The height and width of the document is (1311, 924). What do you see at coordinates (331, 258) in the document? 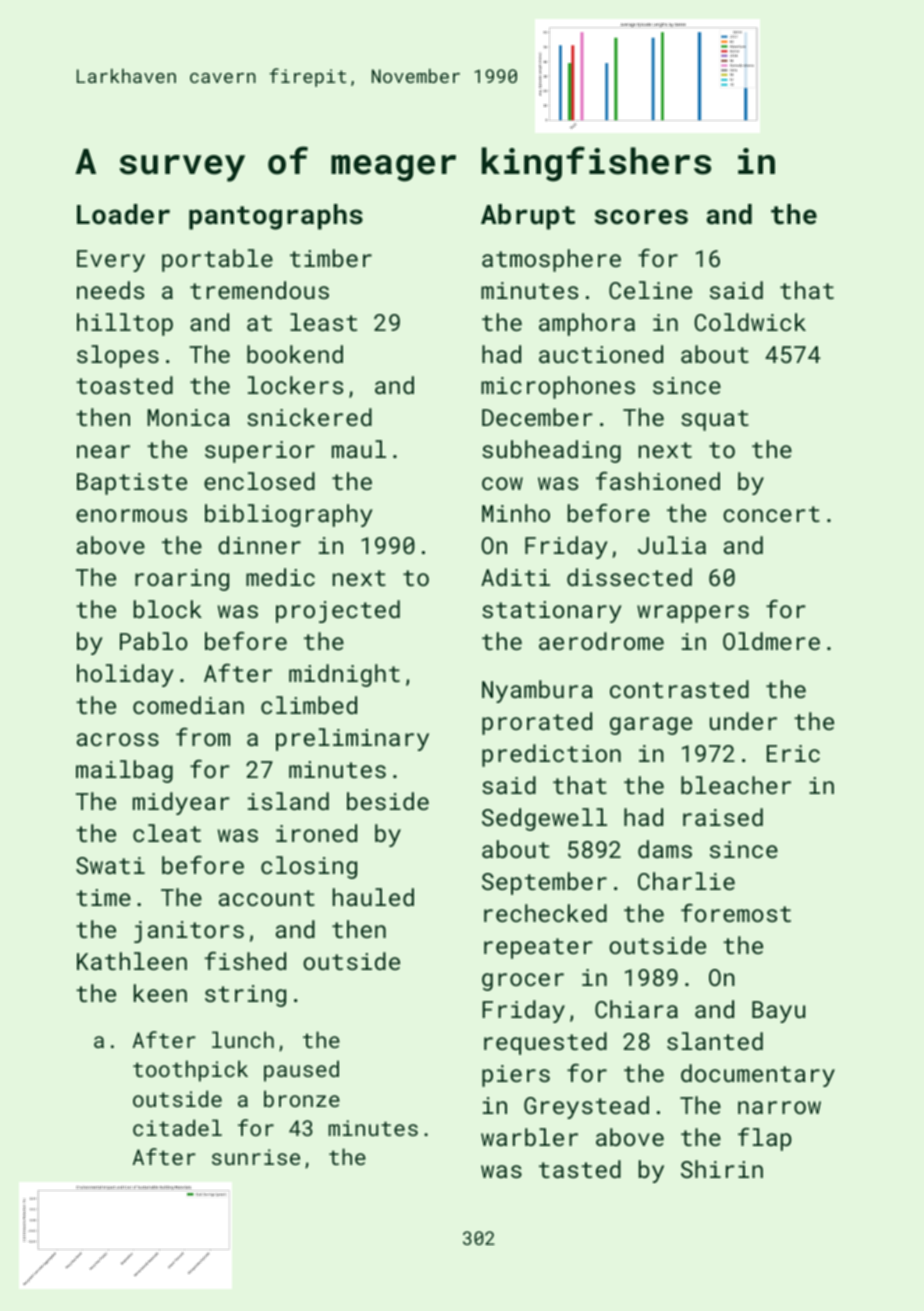
I see `timber` at bounding box center [331, 258].
